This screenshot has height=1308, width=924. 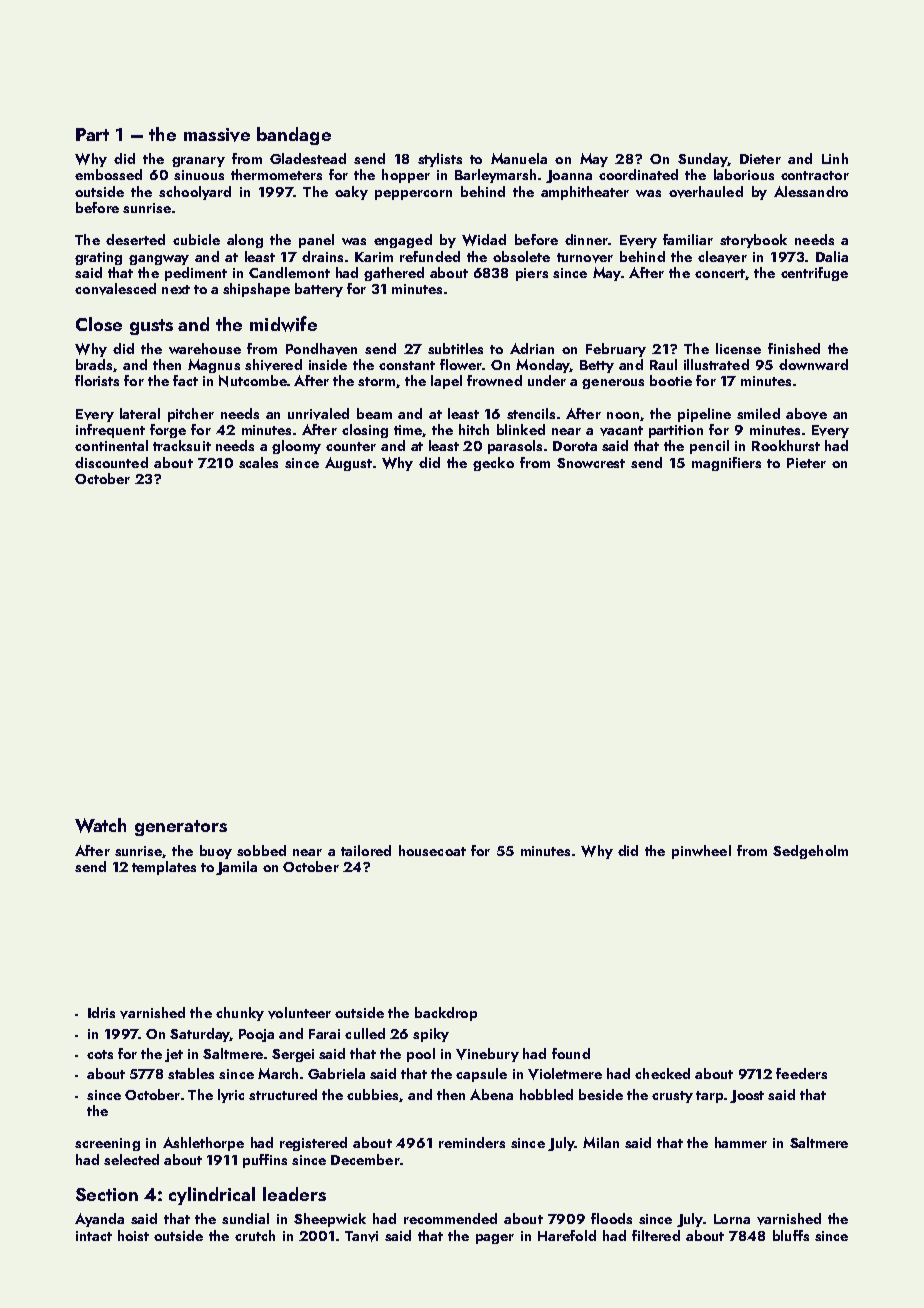 I want to click on feeders, so click(x=801, y=1073).
